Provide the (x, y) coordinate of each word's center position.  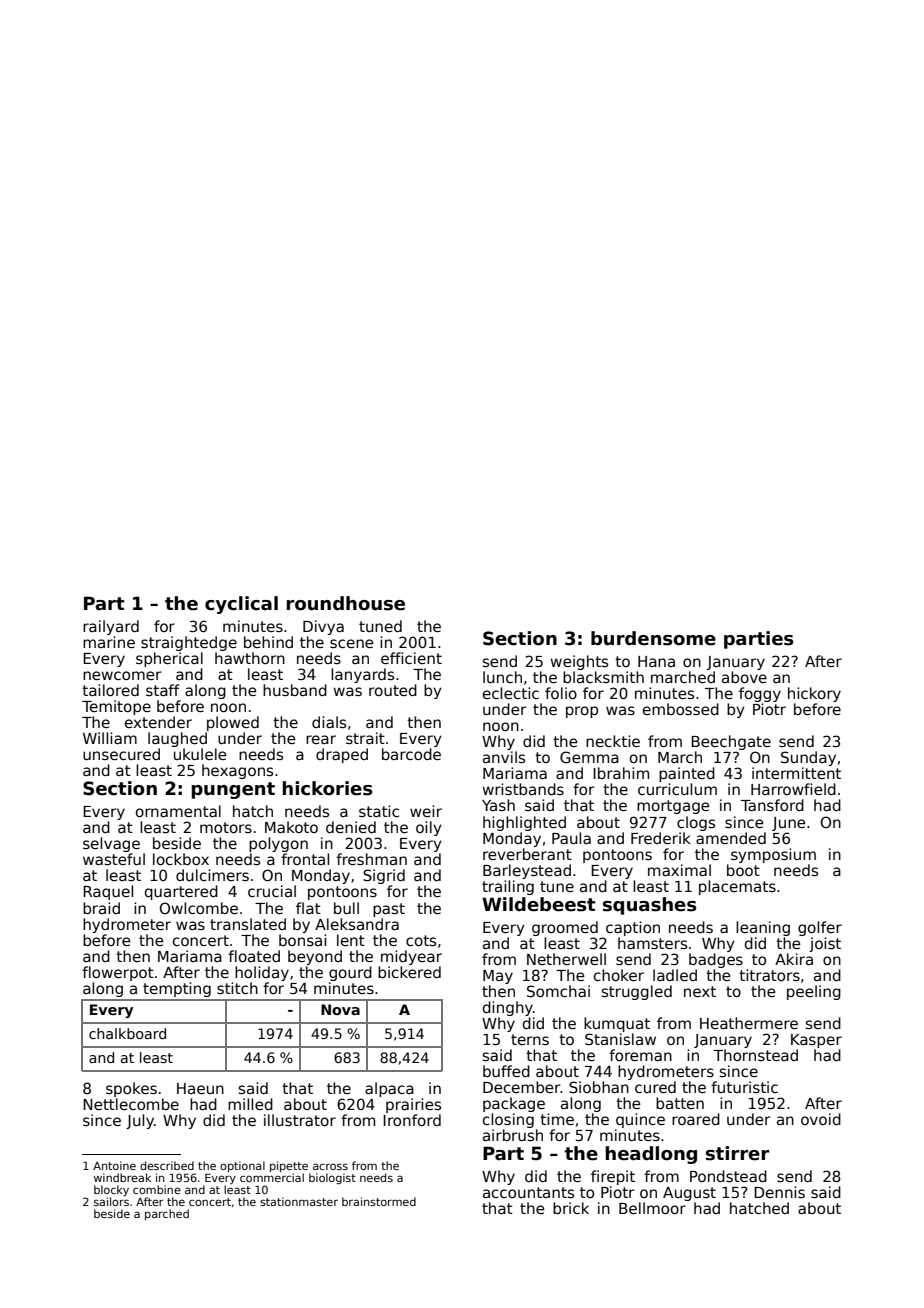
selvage (111, 844)
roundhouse (345, 603)
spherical (169, 659)
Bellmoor (652, 1208)
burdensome (653, 638)
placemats (737, 887)
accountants (528, 1192)
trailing (508, 887)
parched (167, 1214)
